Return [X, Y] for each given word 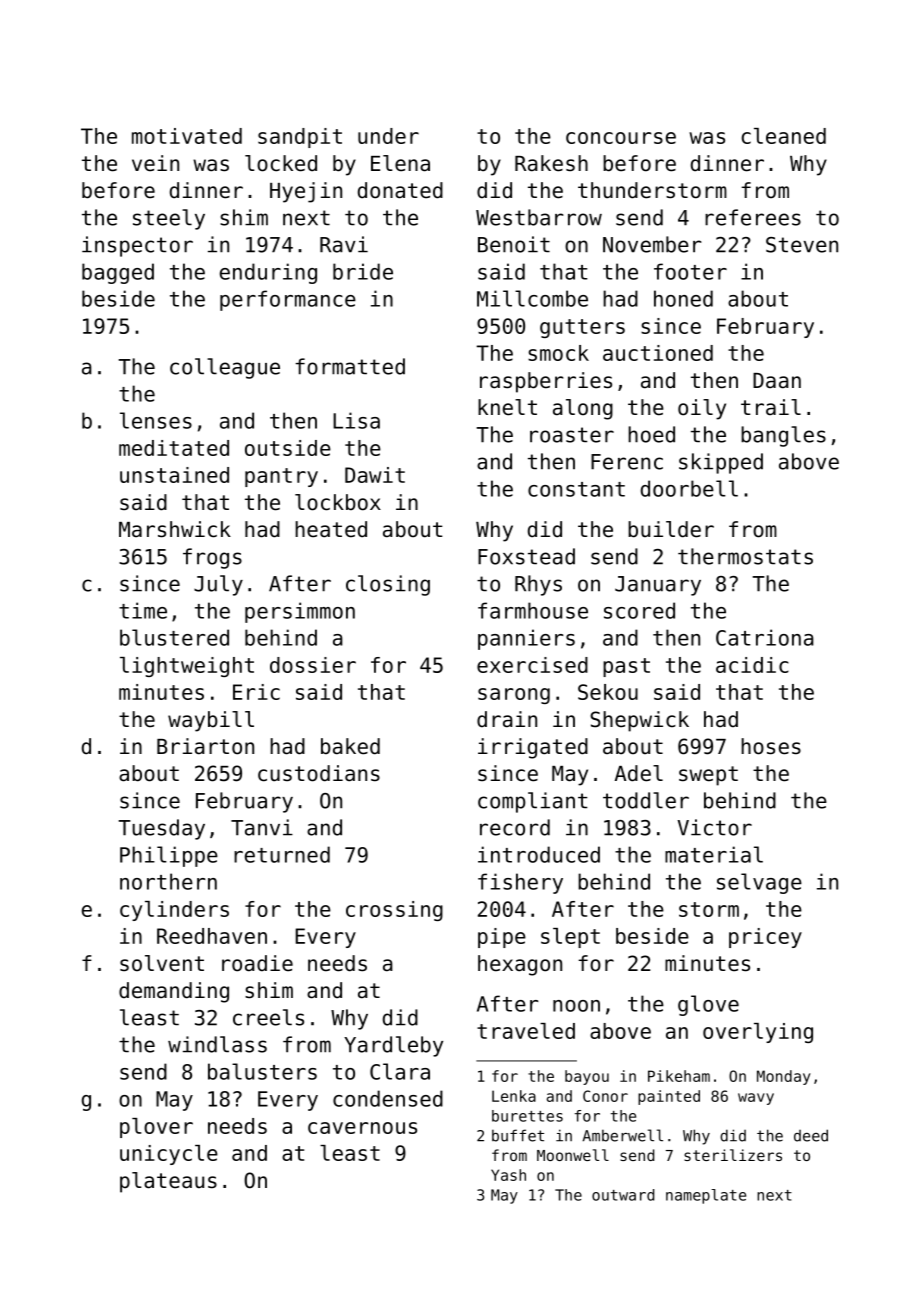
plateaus [168, 1182]
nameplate [706, 1196]
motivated [187, 136]
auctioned [658, 353]
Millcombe [532, 298]
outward [623, 1195]
